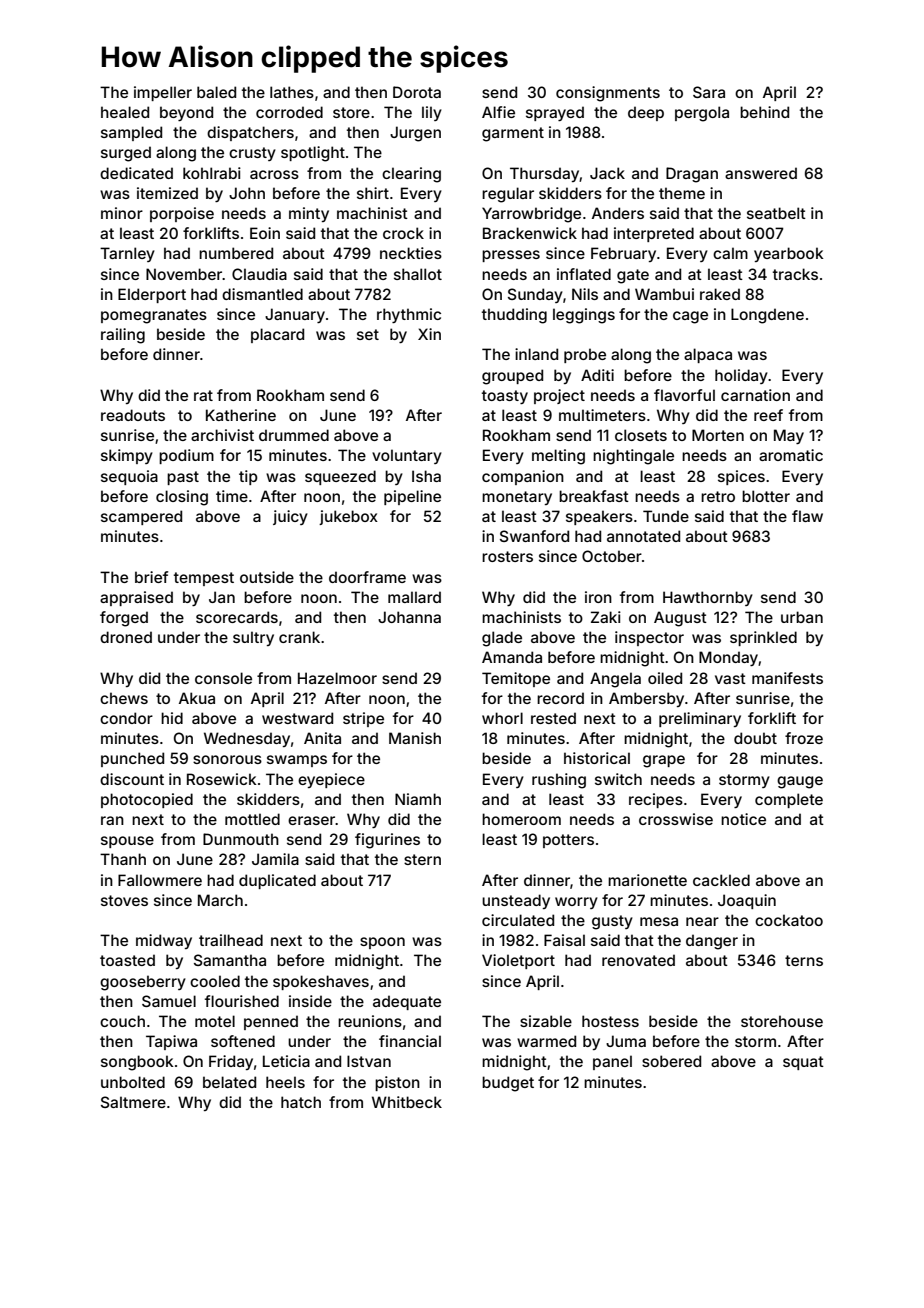 This screenshot has width=924, height=1308. I want to click on crosswise, so click(676, 819).
